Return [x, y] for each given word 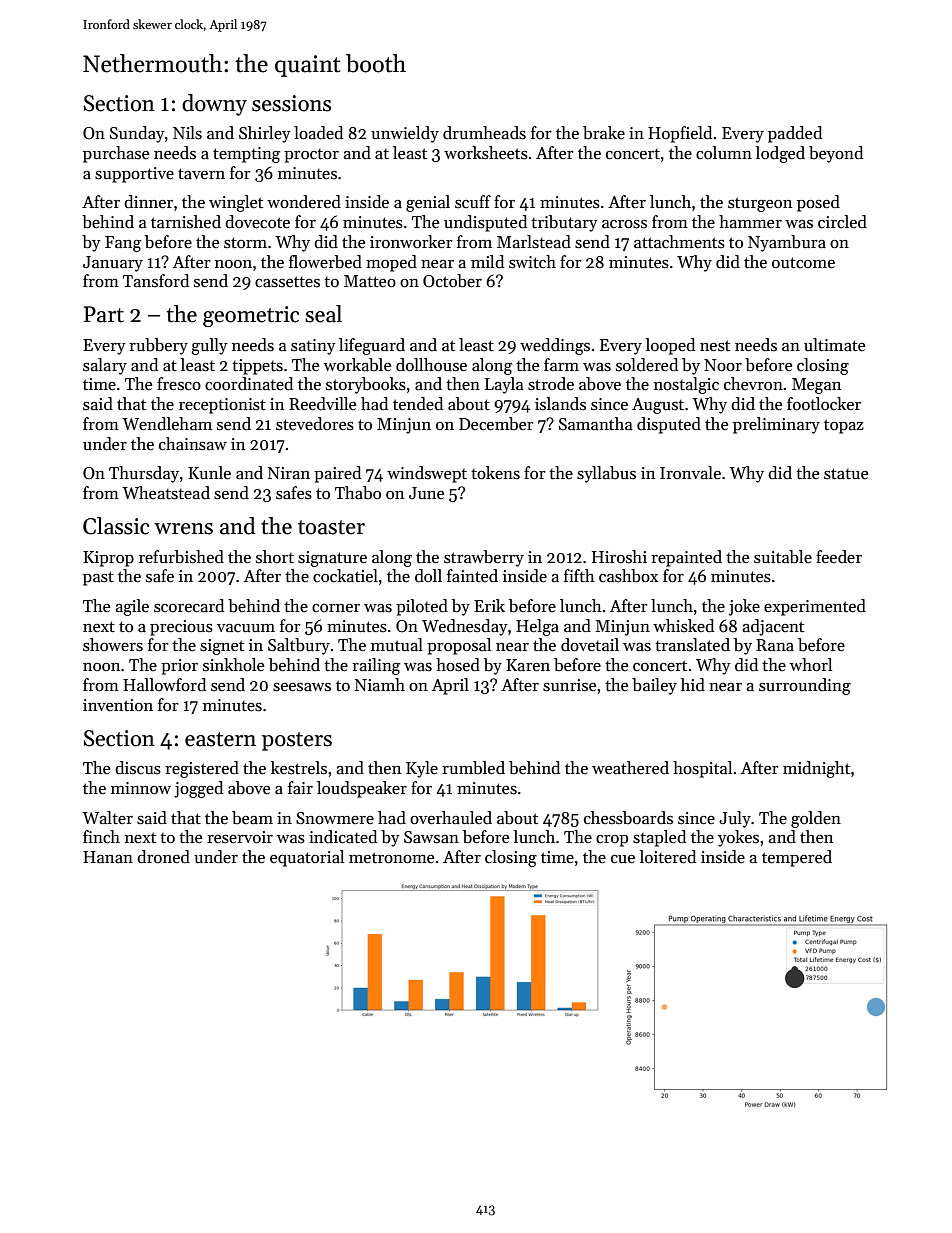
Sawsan [431, 837]
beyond [836, 154]
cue [623, 859]
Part [104, 314]
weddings [555, 346]
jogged [198, 789]
